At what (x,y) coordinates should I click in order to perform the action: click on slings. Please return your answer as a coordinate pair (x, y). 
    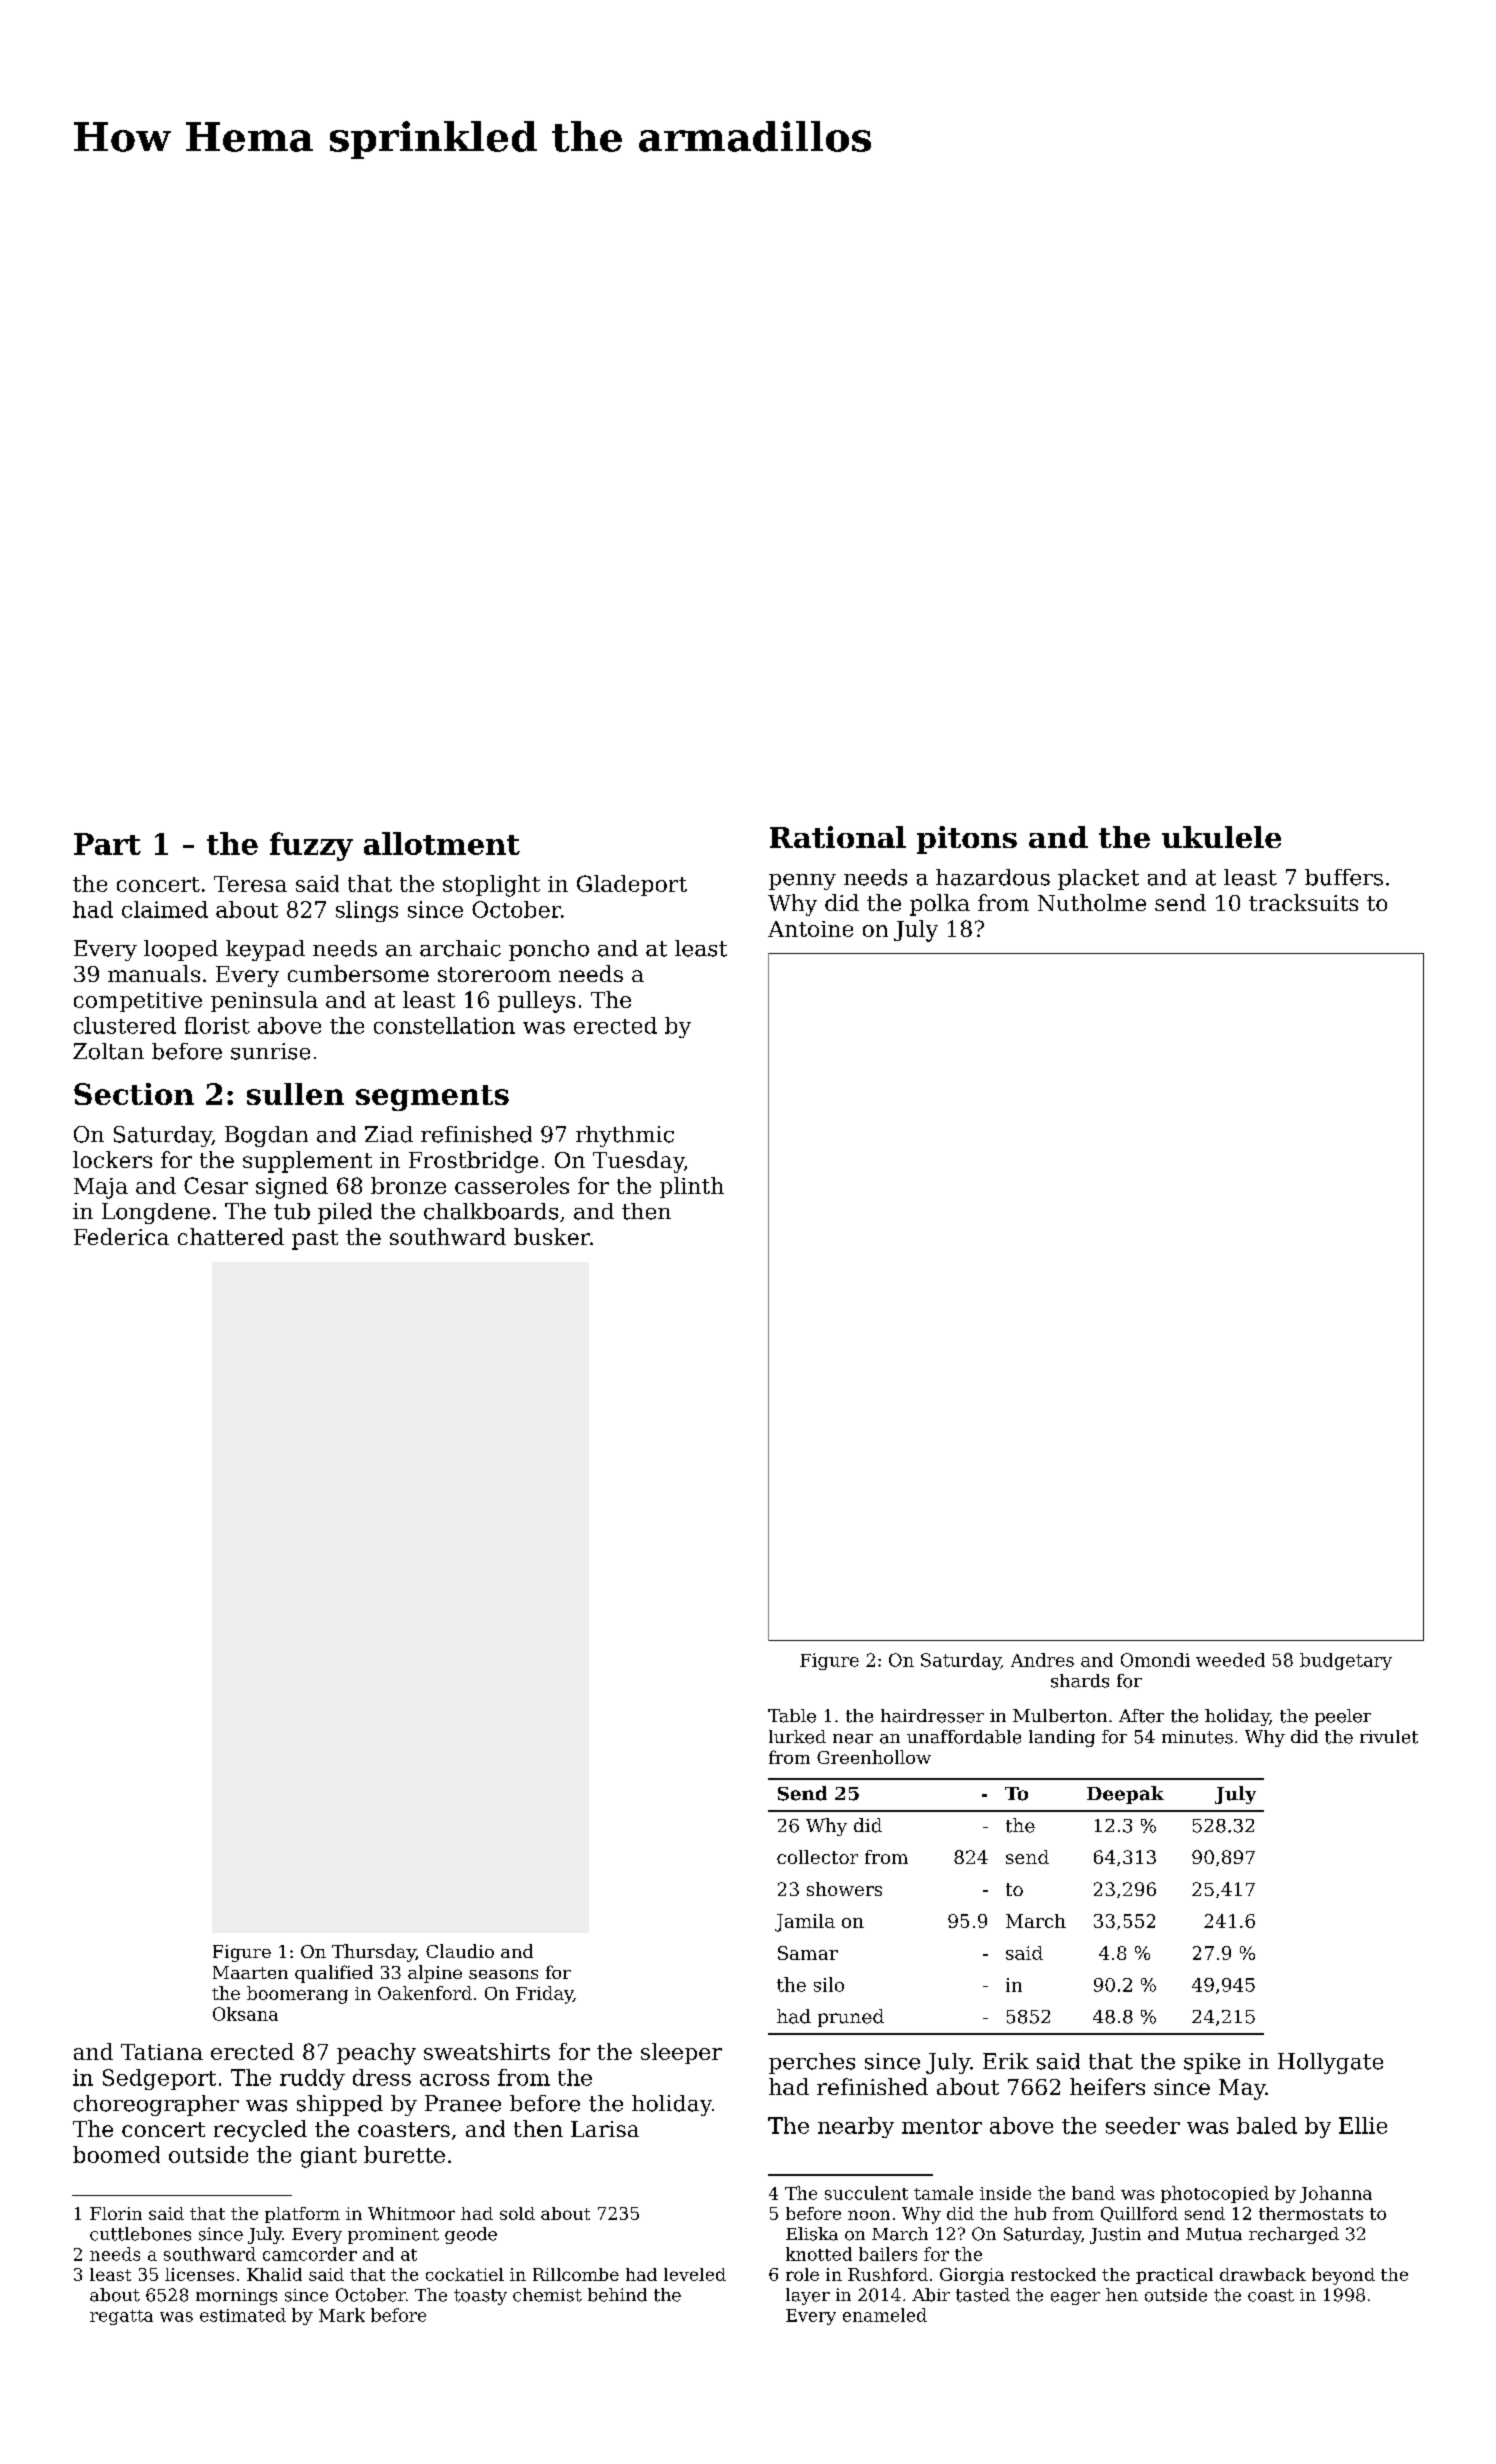
    Looking at the image, I should click on (367, 911).
